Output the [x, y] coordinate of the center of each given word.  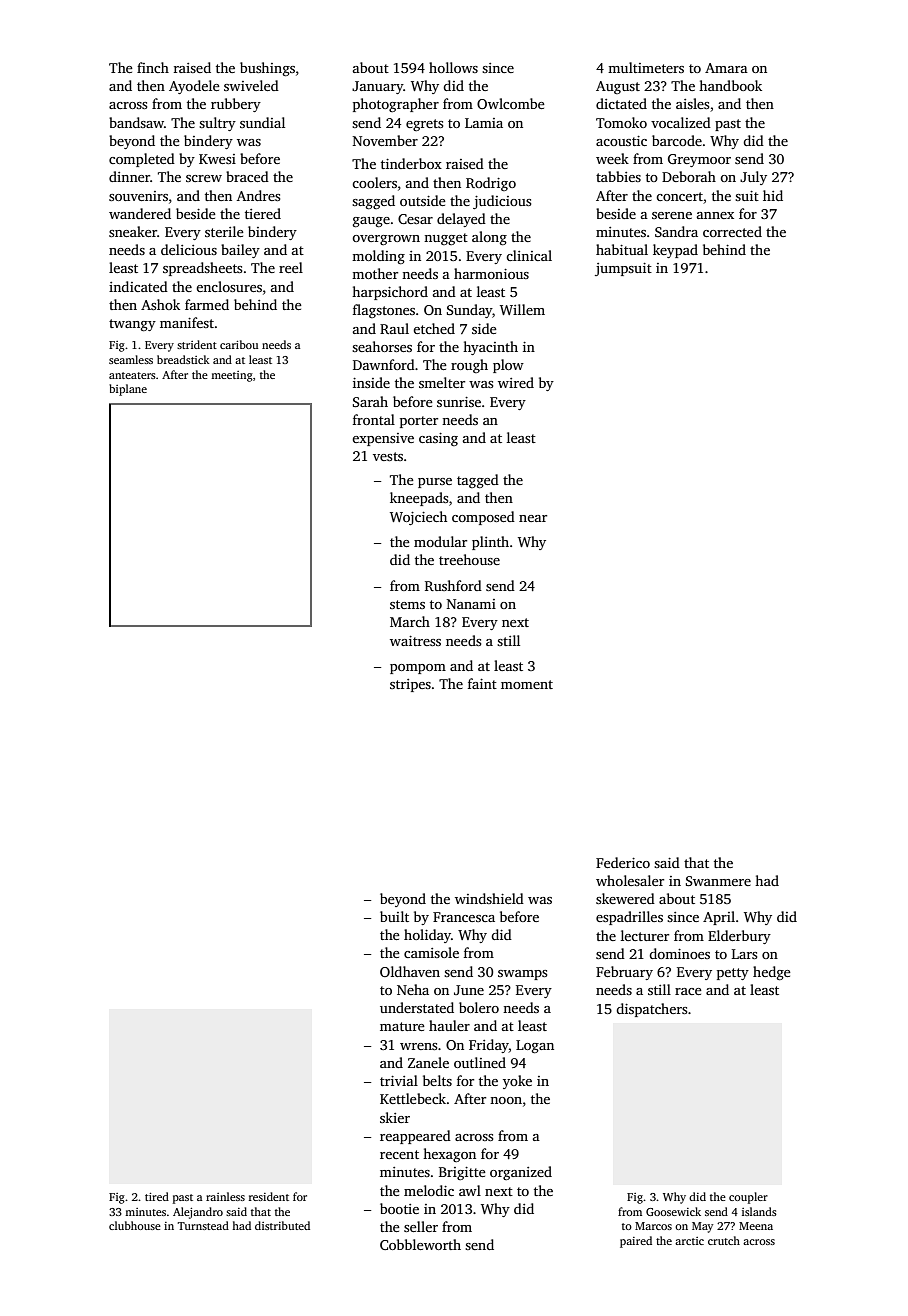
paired [636, 1242]
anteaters [132, 375]
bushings [267, 69]
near [533, 518]
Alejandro [198, 1213]
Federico [623, 862]
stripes [410, 685]
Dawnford [384, 364]
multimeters [646, 67]
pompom [418, 669]
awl [470, 1190]
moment [527, 684]
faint [482, 683]
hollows [453, 67]
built [394, 916]
